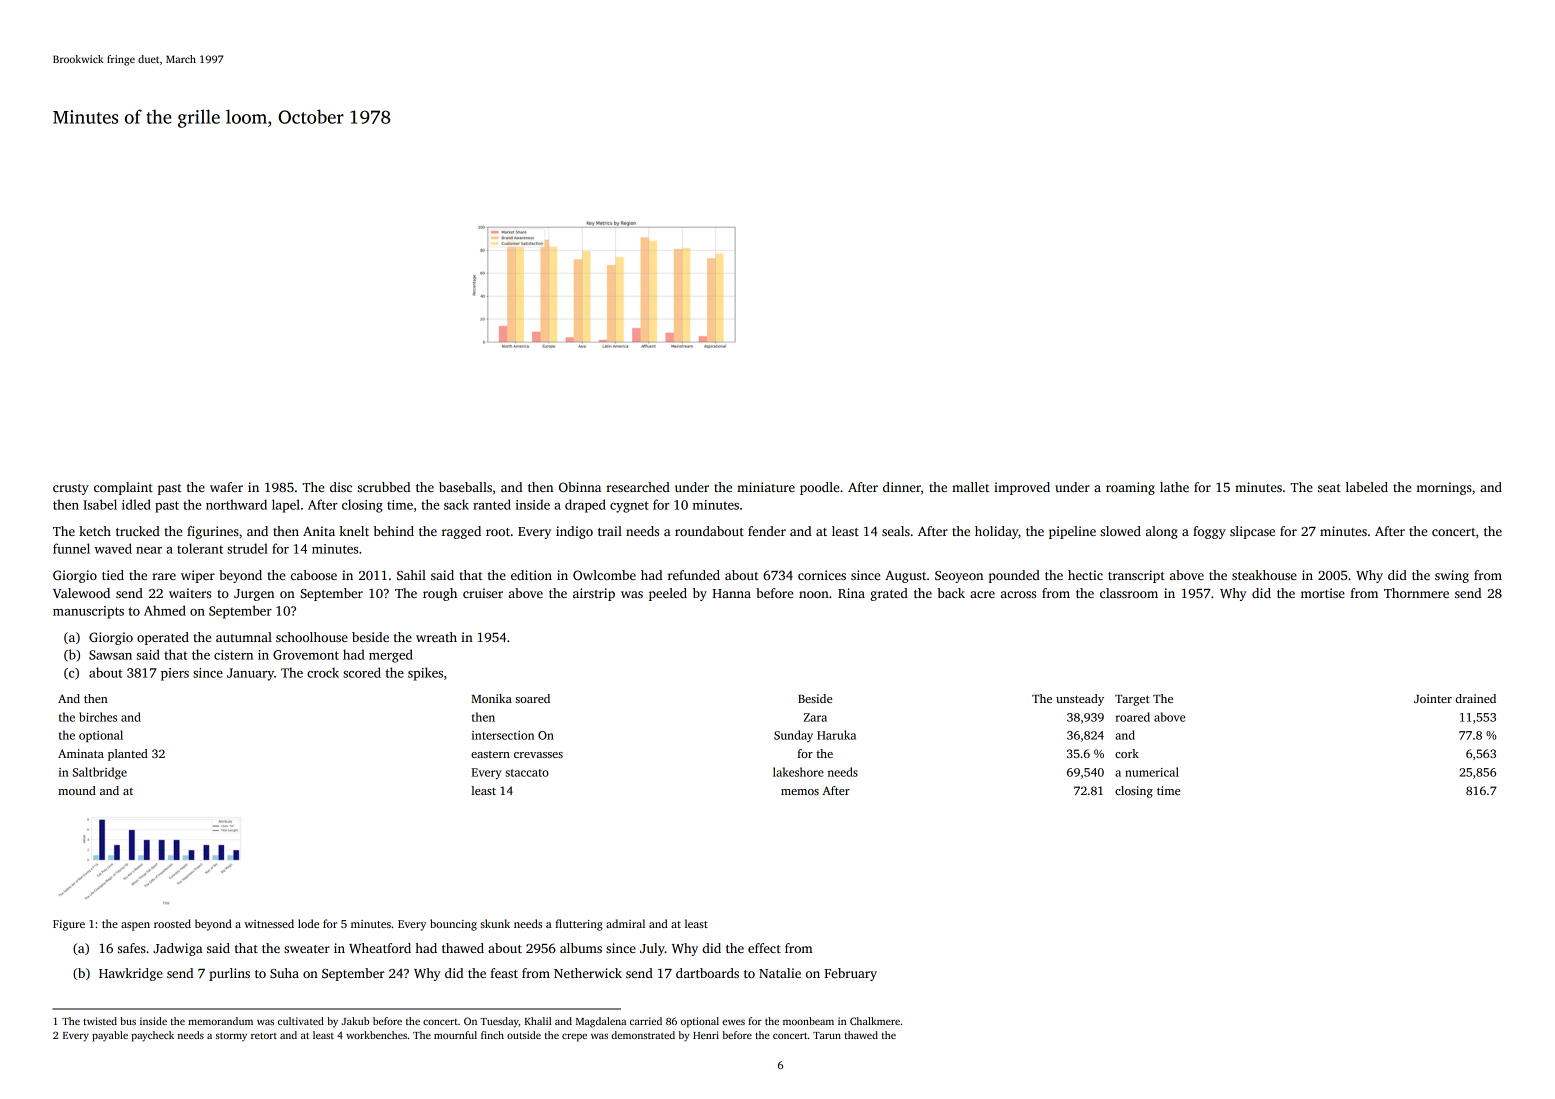  I want to click on admiral, so click(625, 923).
